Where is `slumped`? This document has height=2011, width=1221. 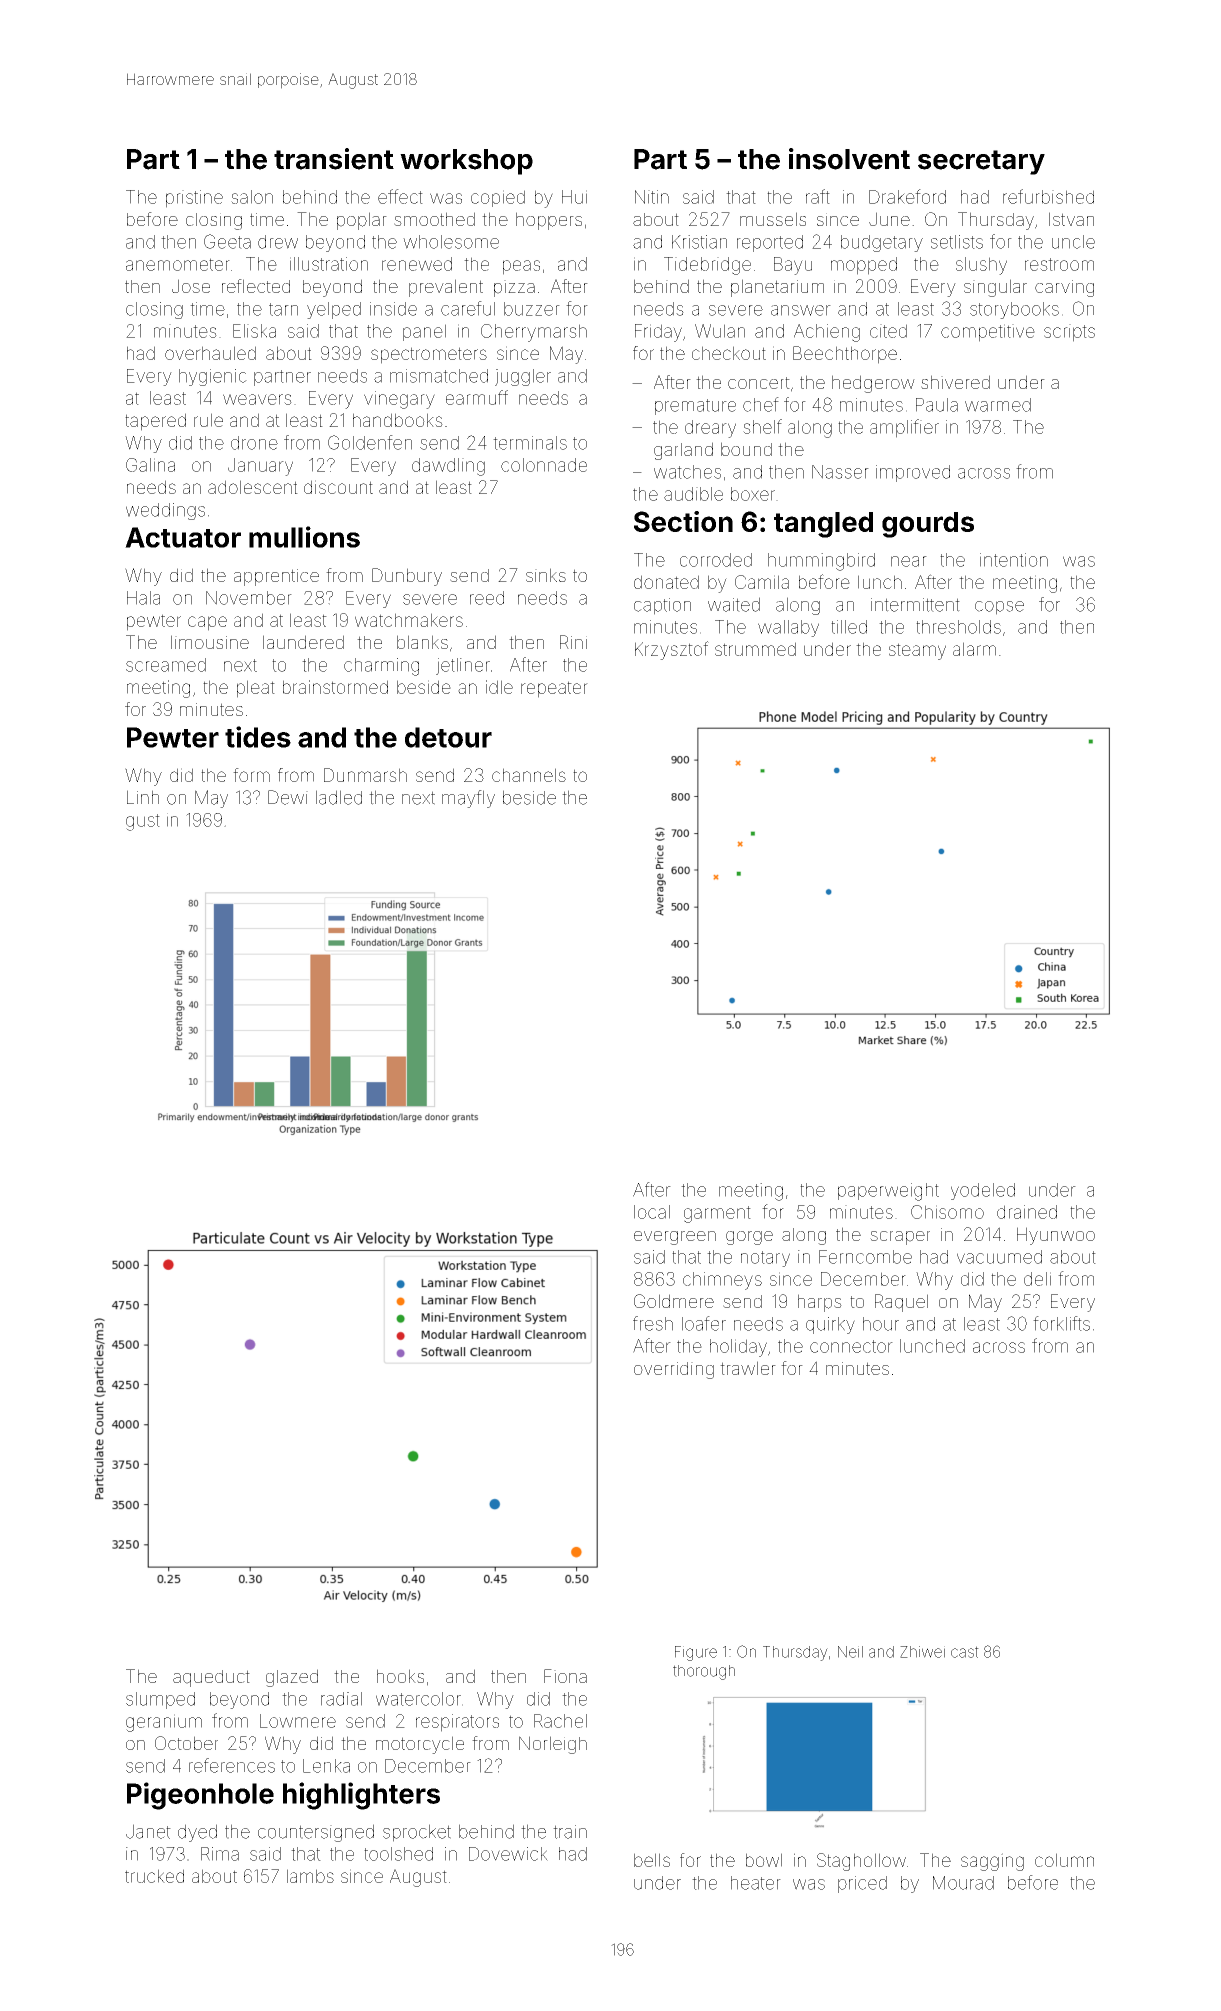 slumped is located at coordinates (160, 1700).
